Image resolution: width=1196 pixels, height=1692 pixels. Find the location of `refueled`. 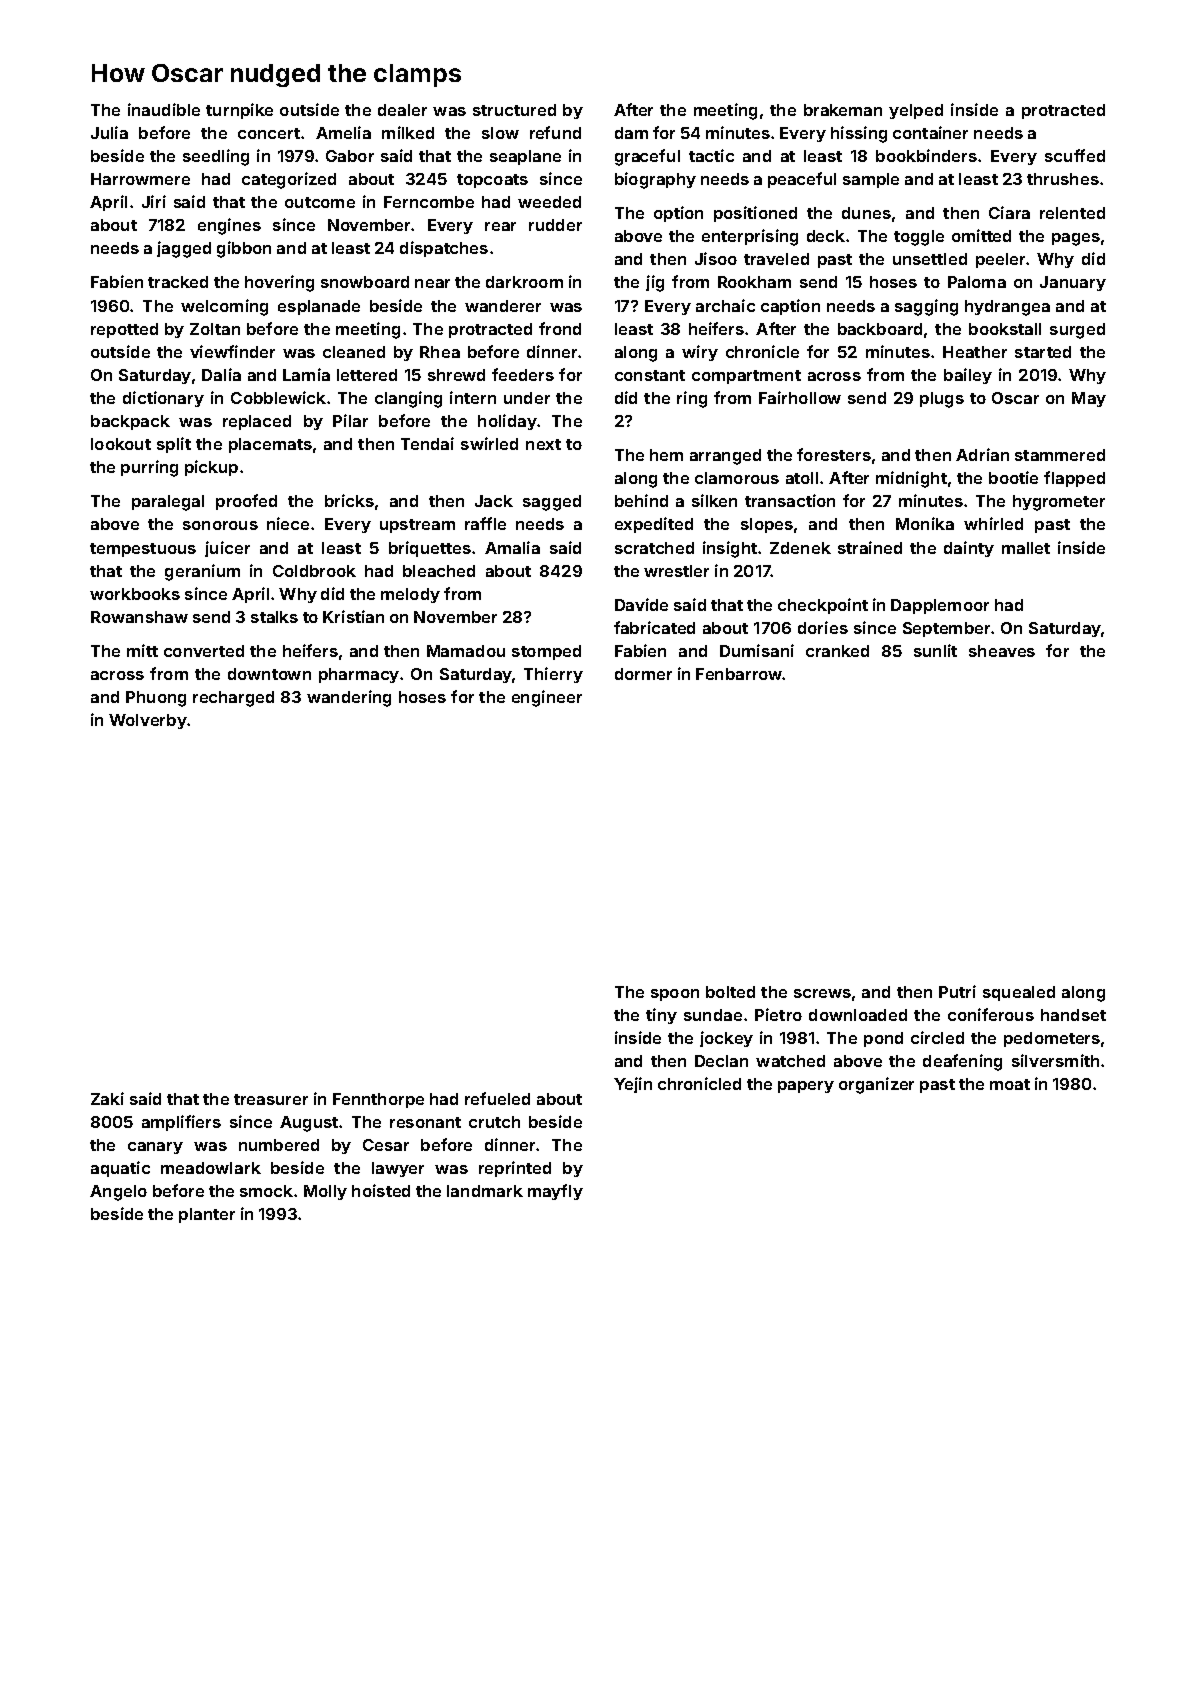

refueled is located at coordinates (497, 1098).
